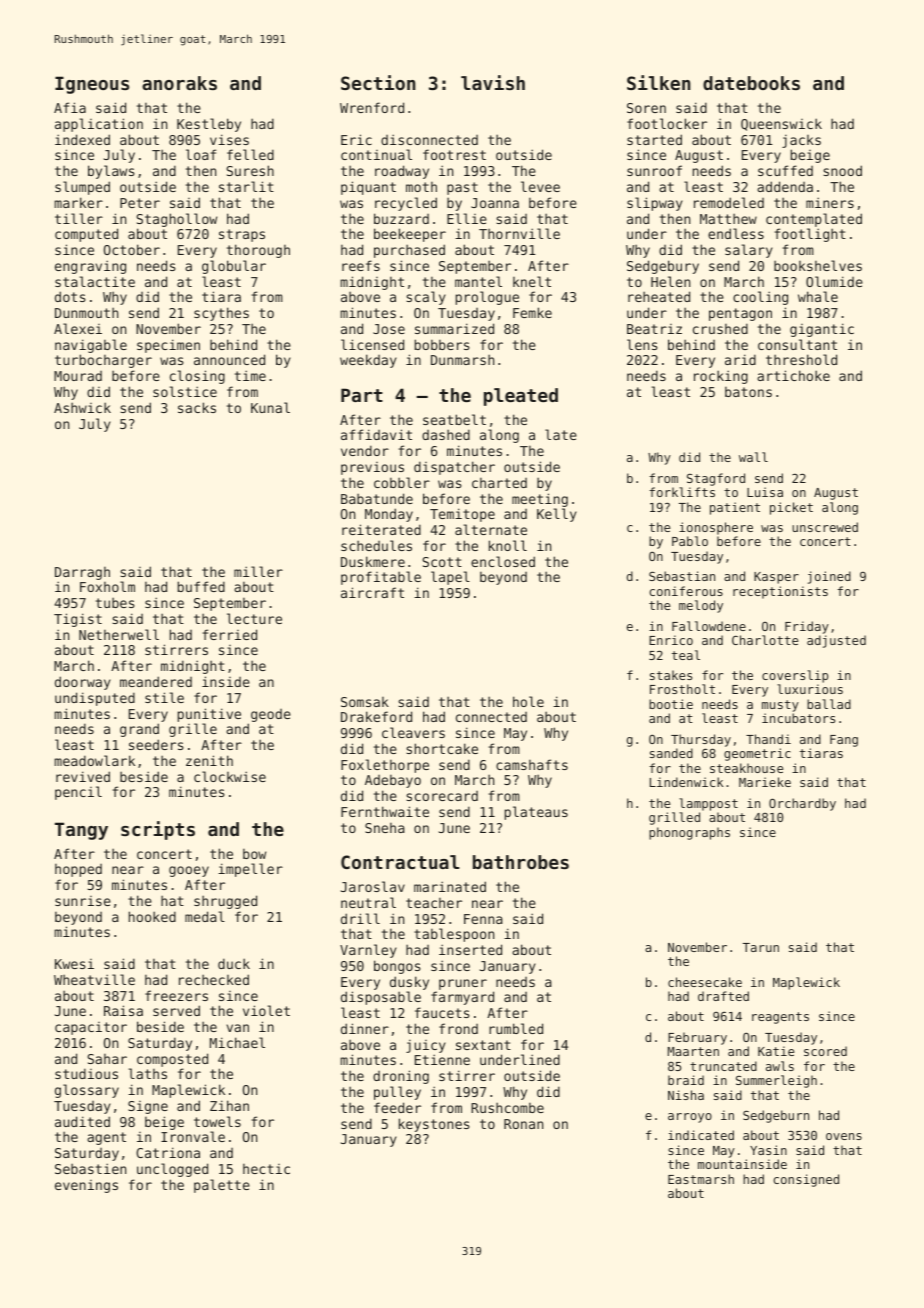  What do you see at coordinates (271, 715) in the image?
I see `geode` at bounding box center [271, 715].
